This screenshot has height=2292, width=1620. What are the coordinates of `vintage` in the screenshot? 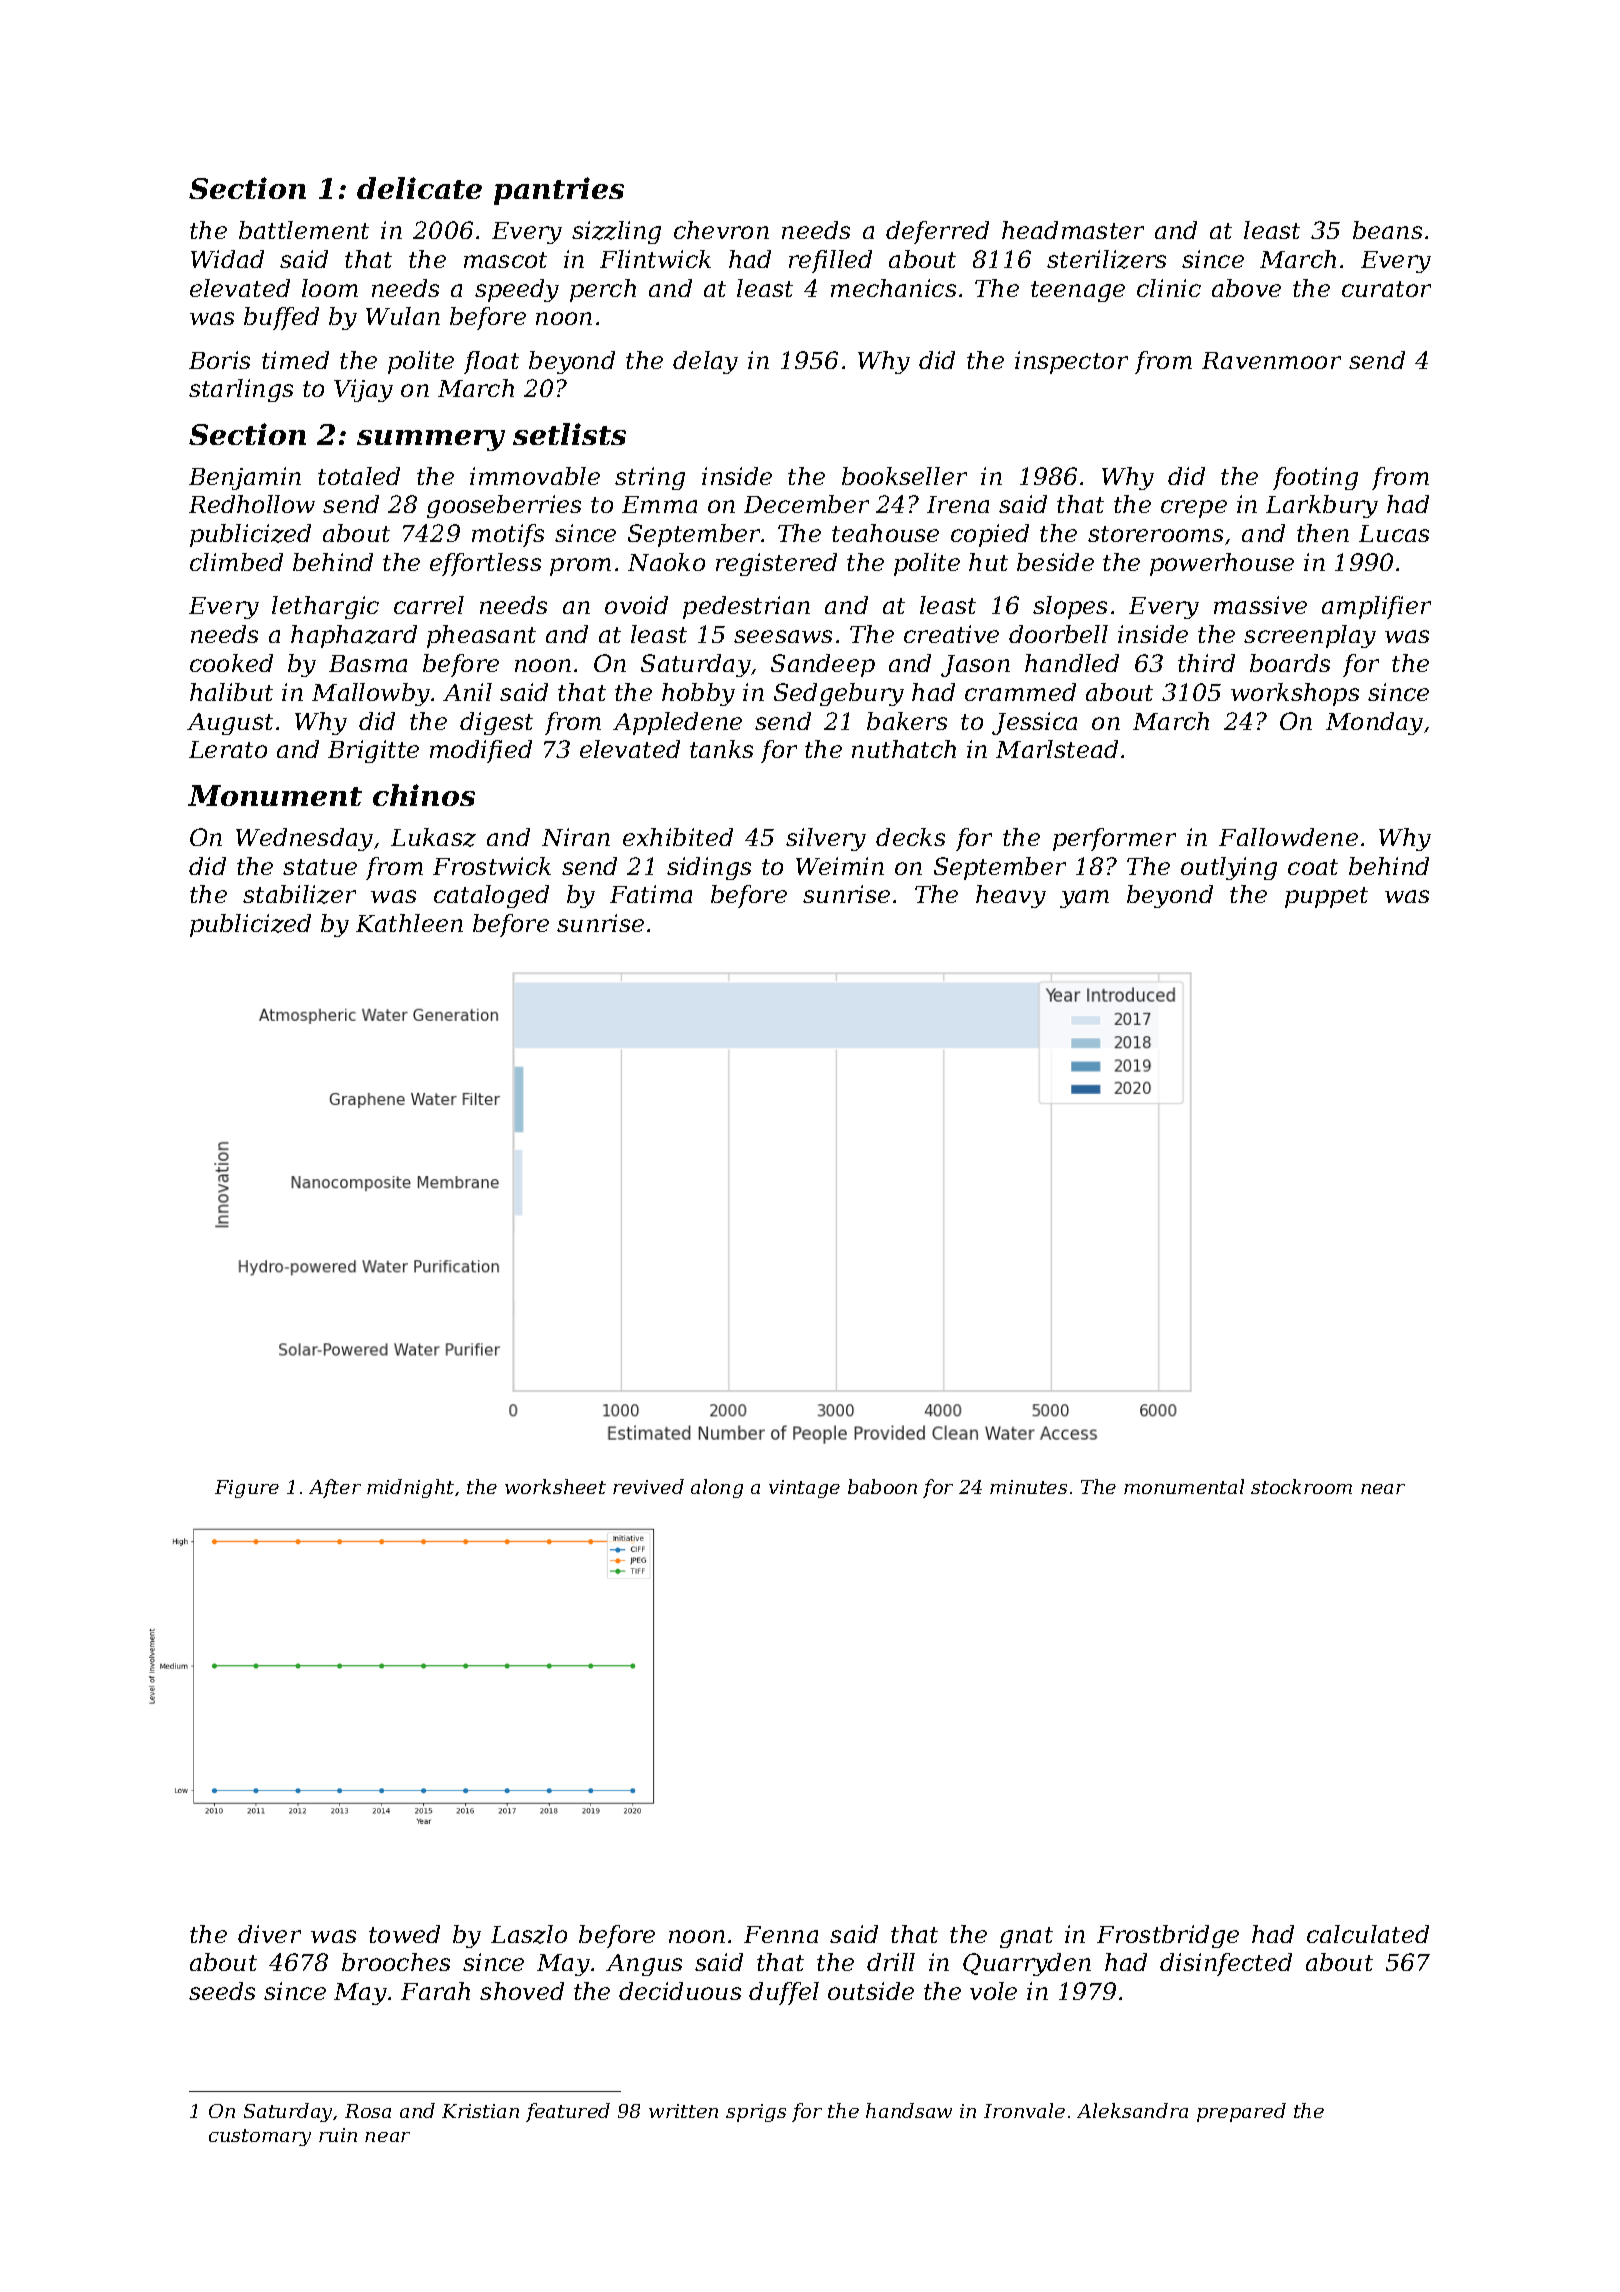 It's located at (804, 1489).
